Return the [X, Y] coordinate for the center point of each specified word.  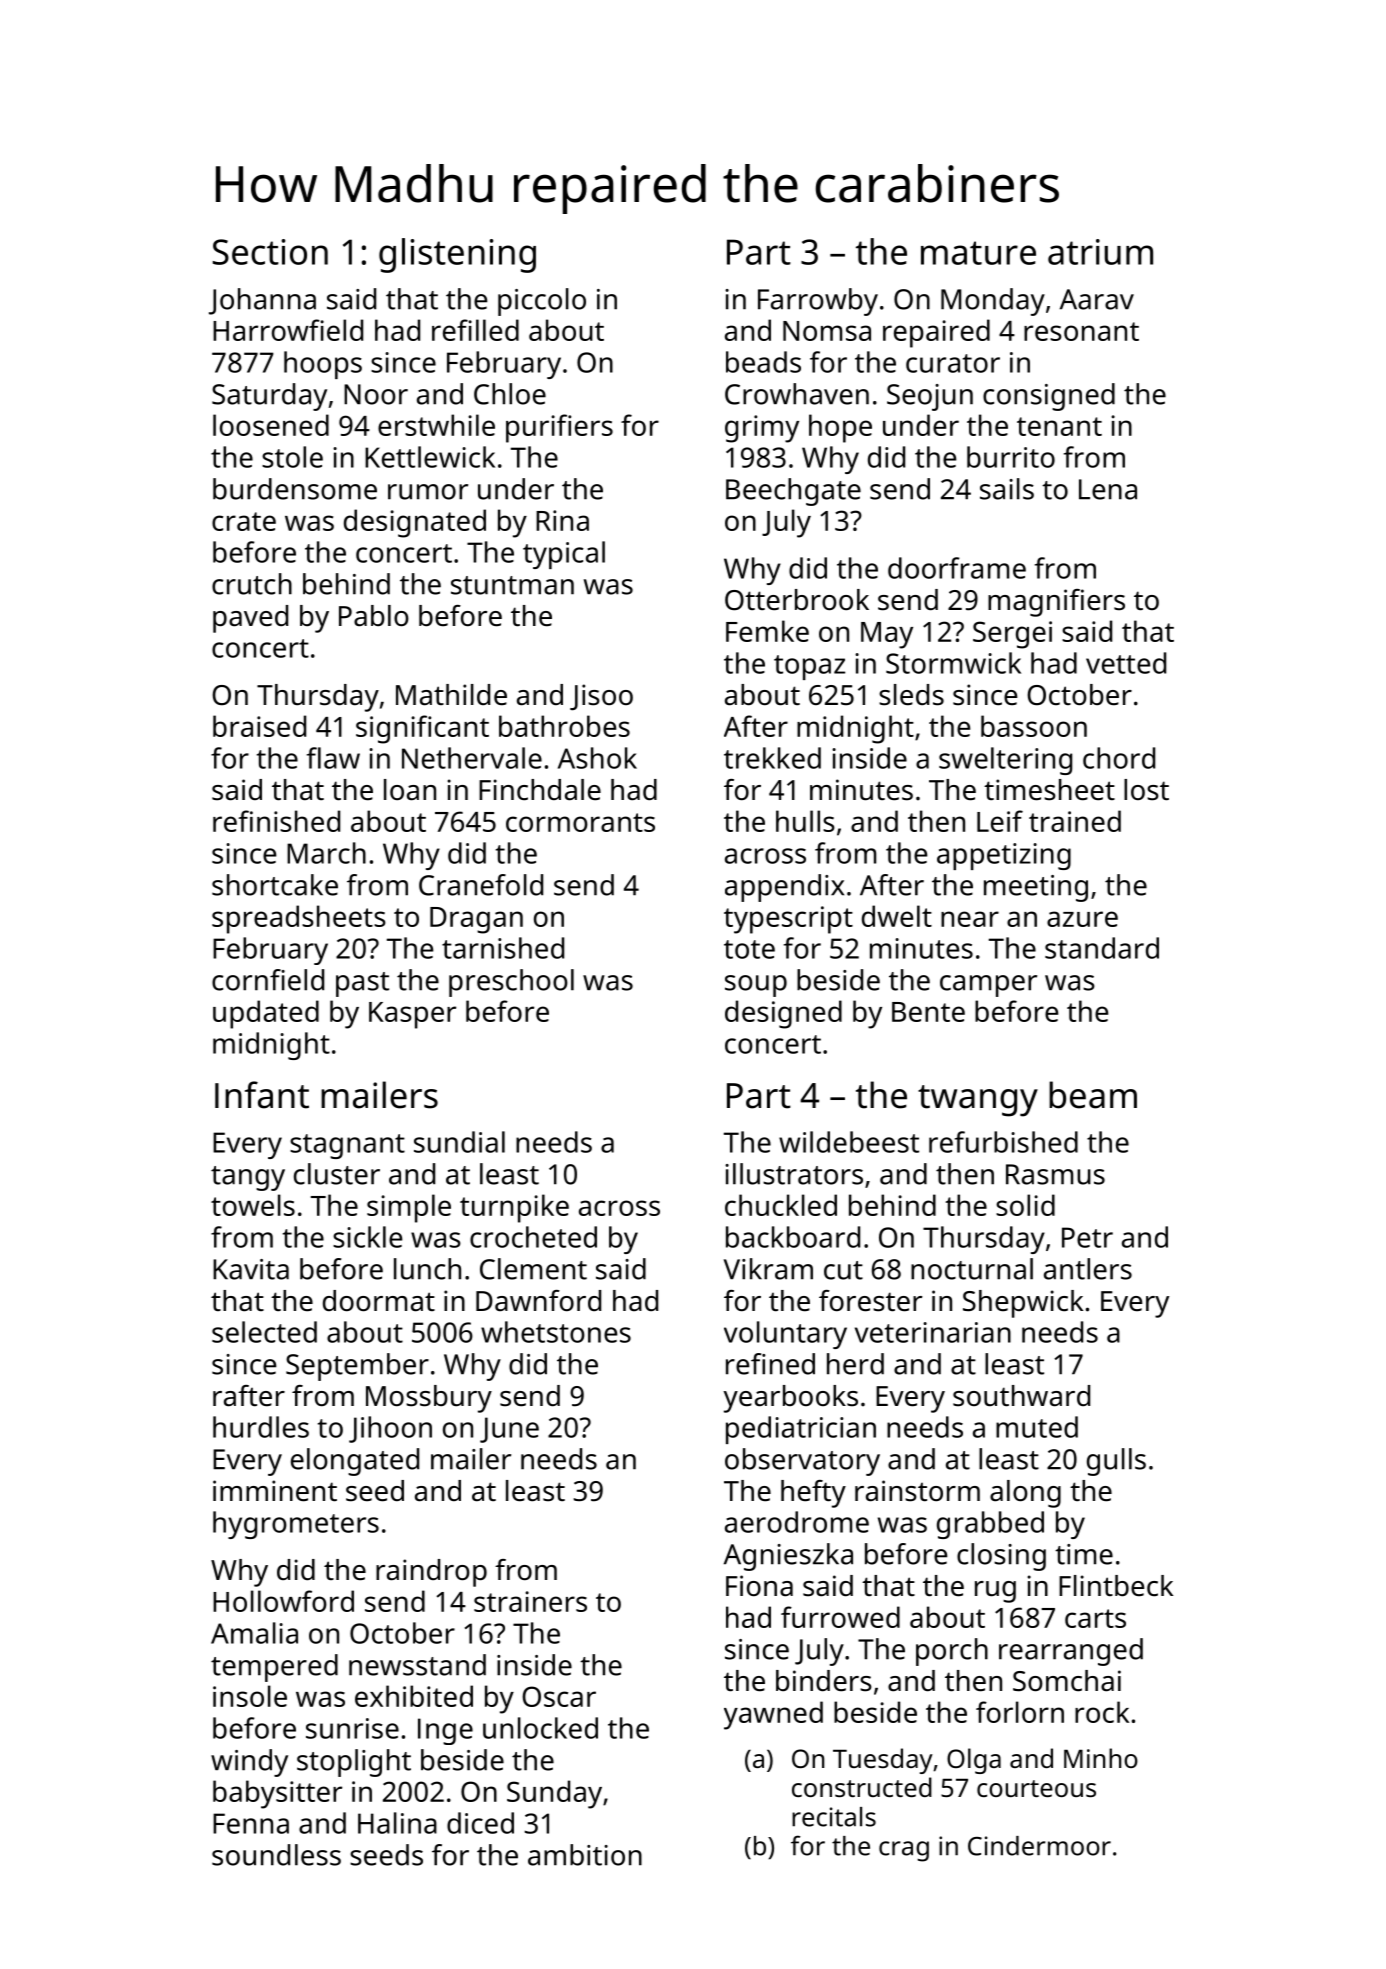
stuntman [512, 585]
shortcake [275, 885]
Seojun [930, 397]
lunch [427, 1269]
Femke [767, 631]
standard [1102, 948]
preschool [511, 983]
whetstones [556, 1332]
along [1025, 1494]
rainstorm [917, 1491]
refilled [475, 330]
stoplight [354, 1763]
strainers [530, 1601]
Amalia [254, 1633]
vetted [1126, 663]
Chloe [510, 394]
